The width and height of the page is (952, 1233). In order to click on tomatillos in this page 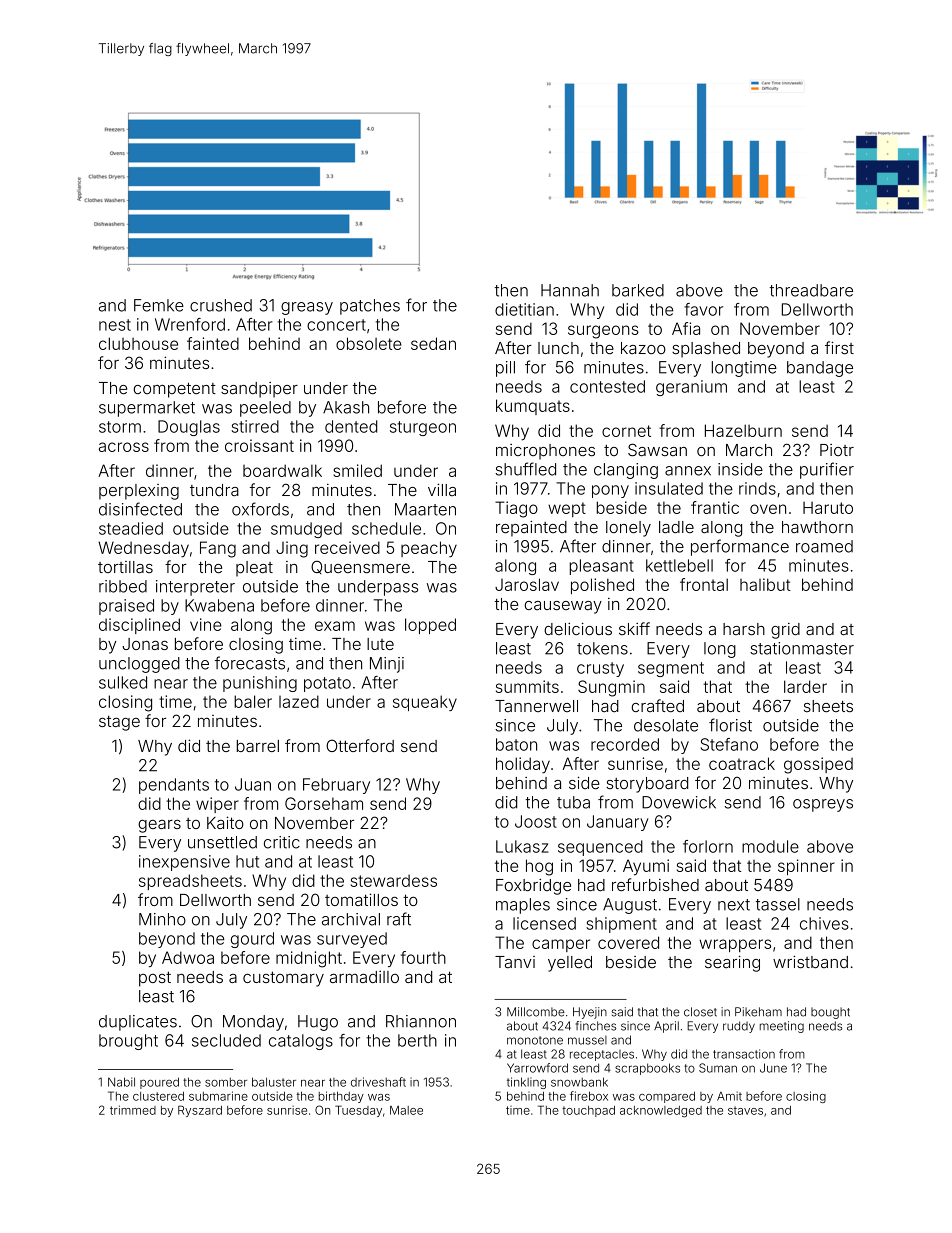, I will do `click(361, 899)`.
